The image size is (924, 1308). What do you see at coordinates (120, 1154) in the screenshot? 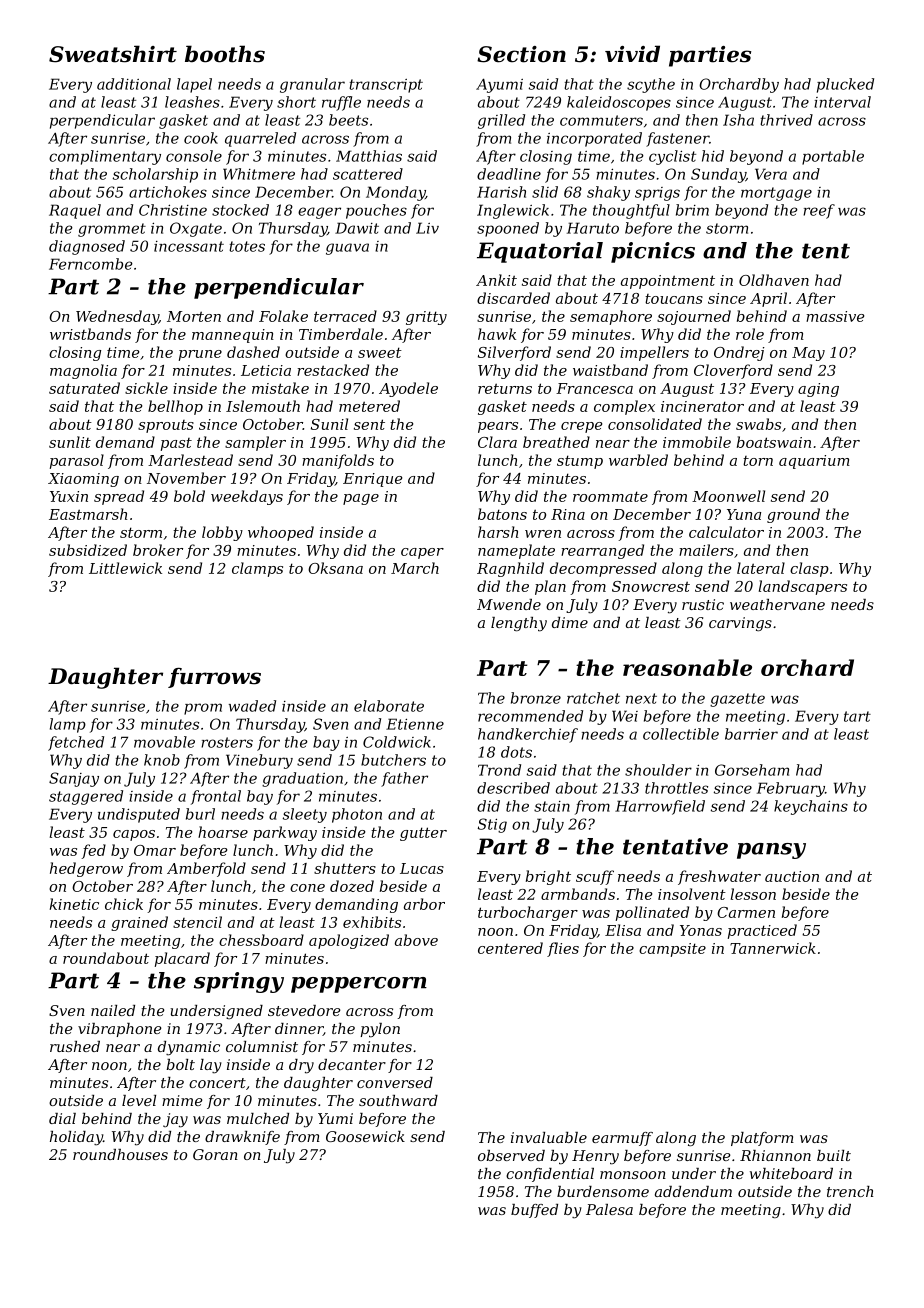
I see `roundhouses` at bounding box center [120, 1154].
